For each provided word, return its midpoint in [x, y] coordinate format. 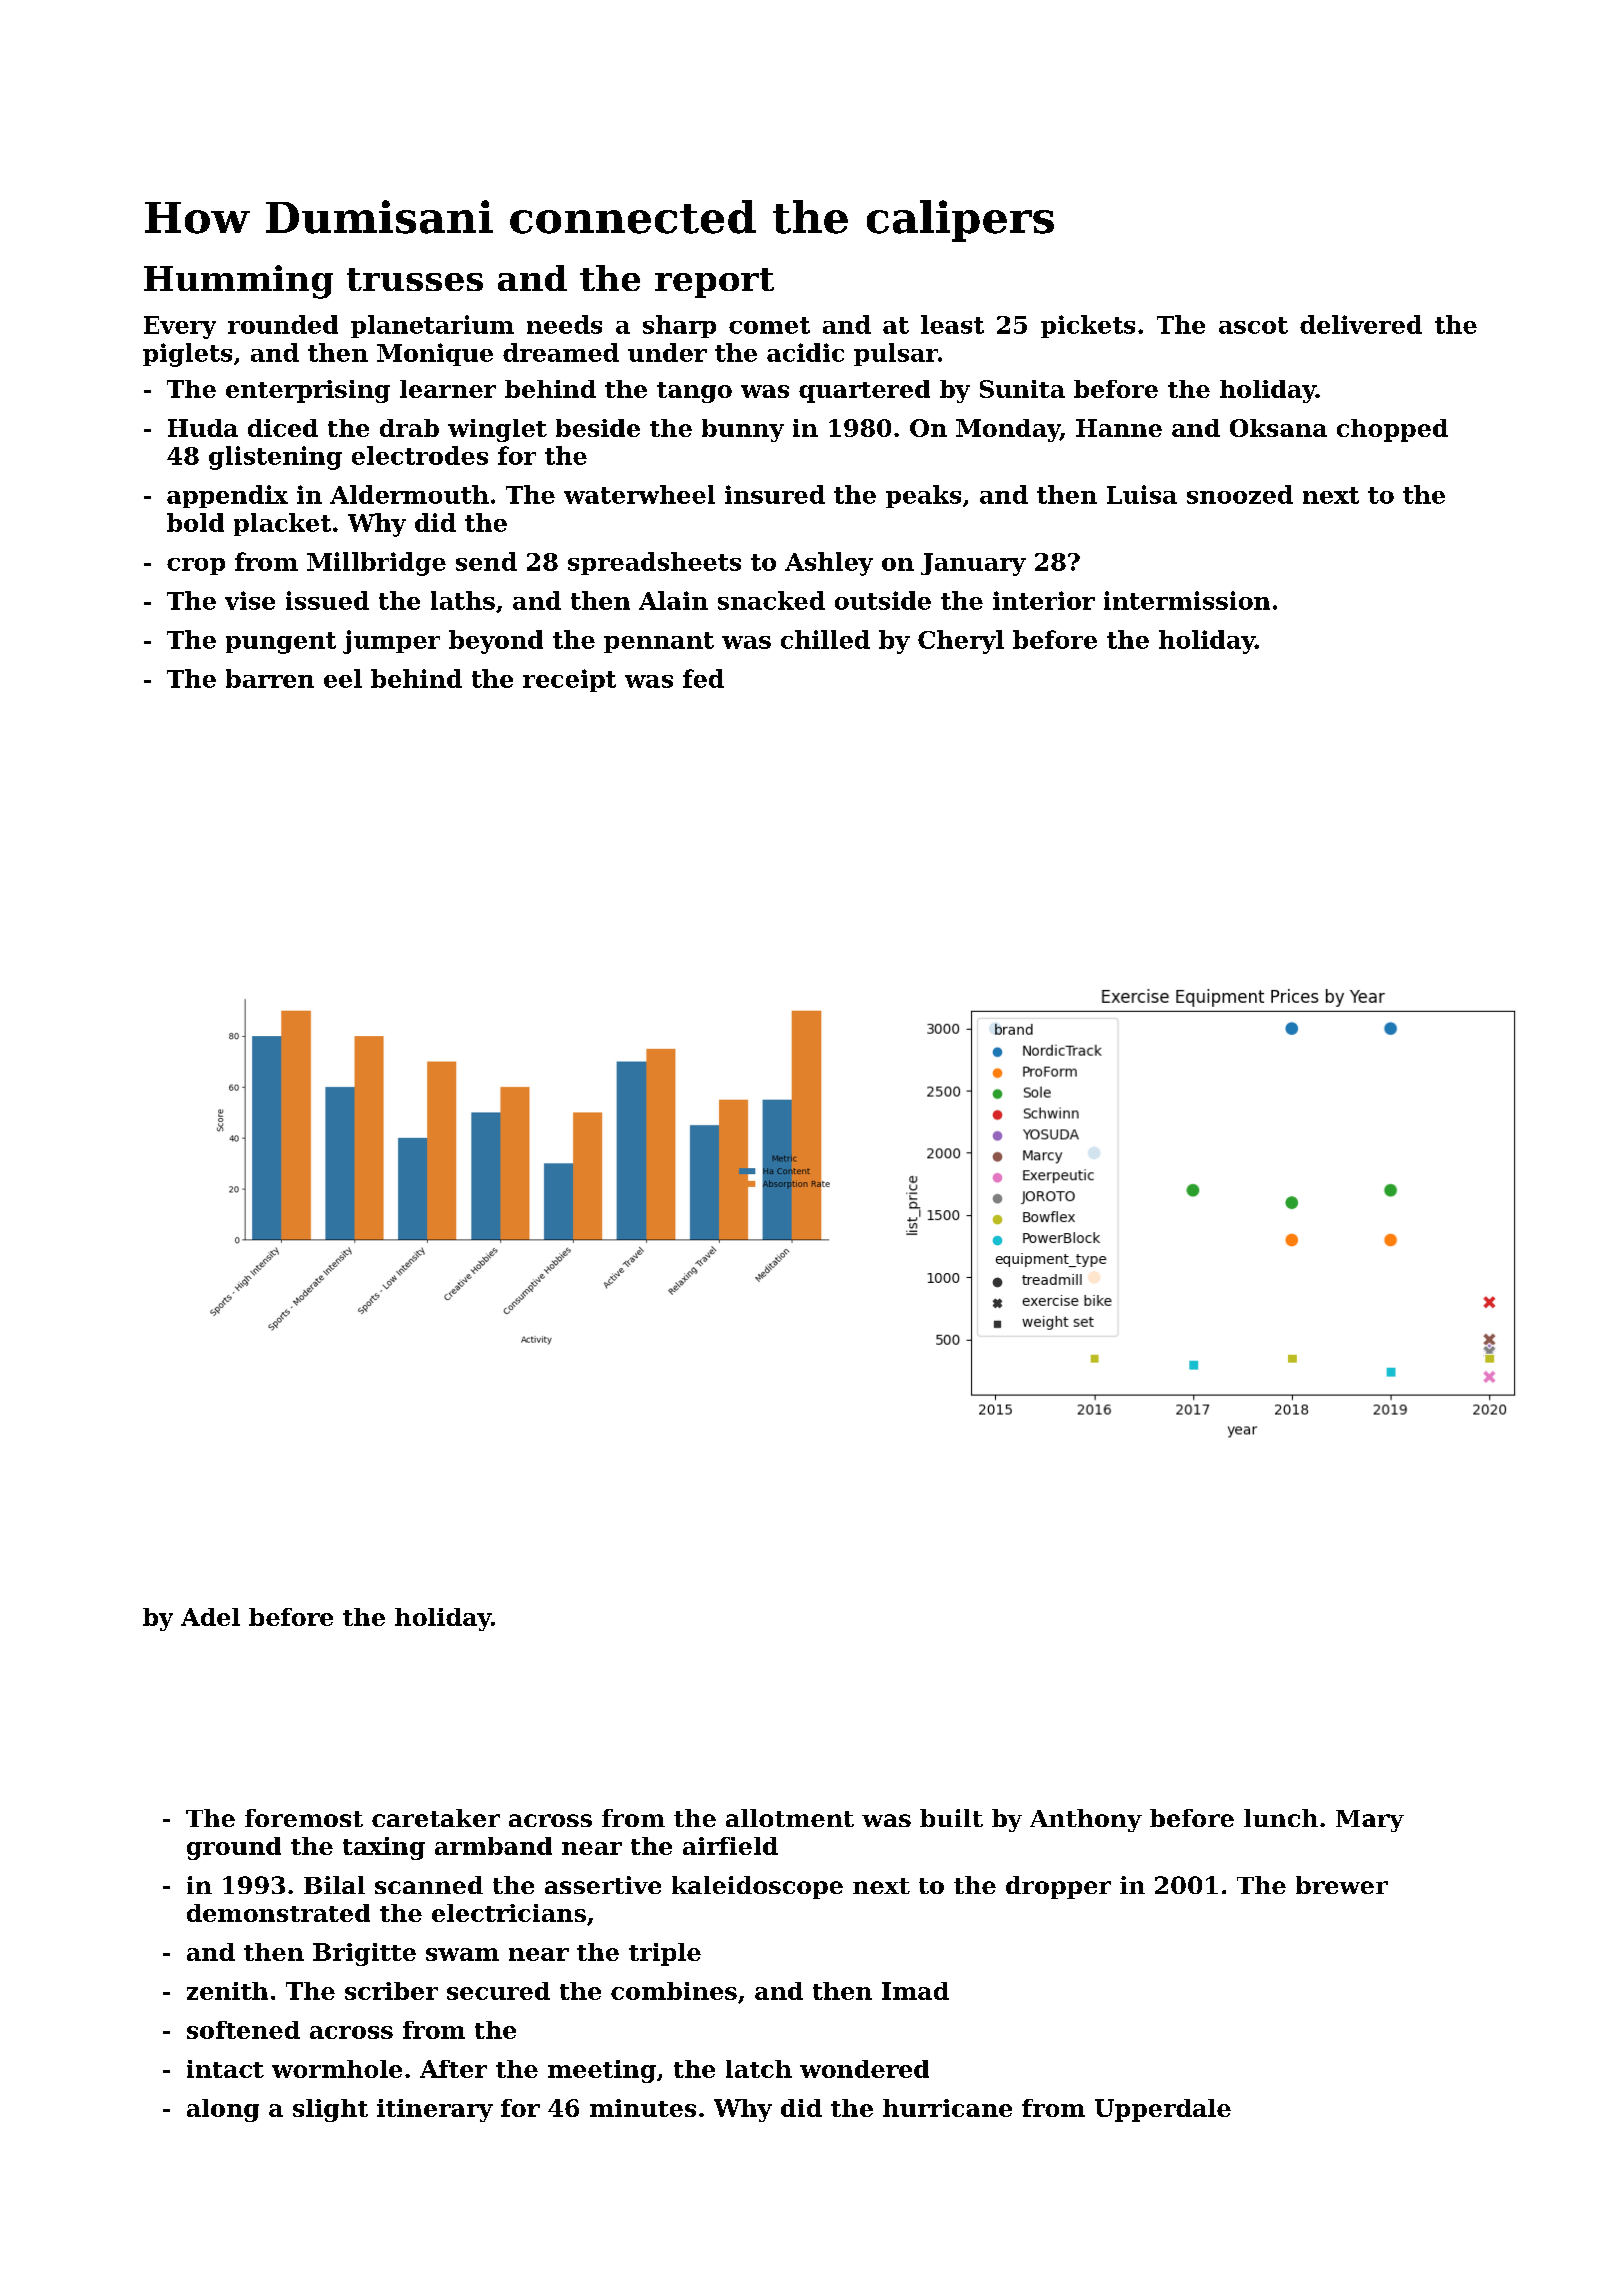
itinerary [435, 2110]
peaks [923, 496]
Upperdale [1163, 2110]
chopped [1392, 430]
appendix [227, 496]
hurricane [947, 2108]
